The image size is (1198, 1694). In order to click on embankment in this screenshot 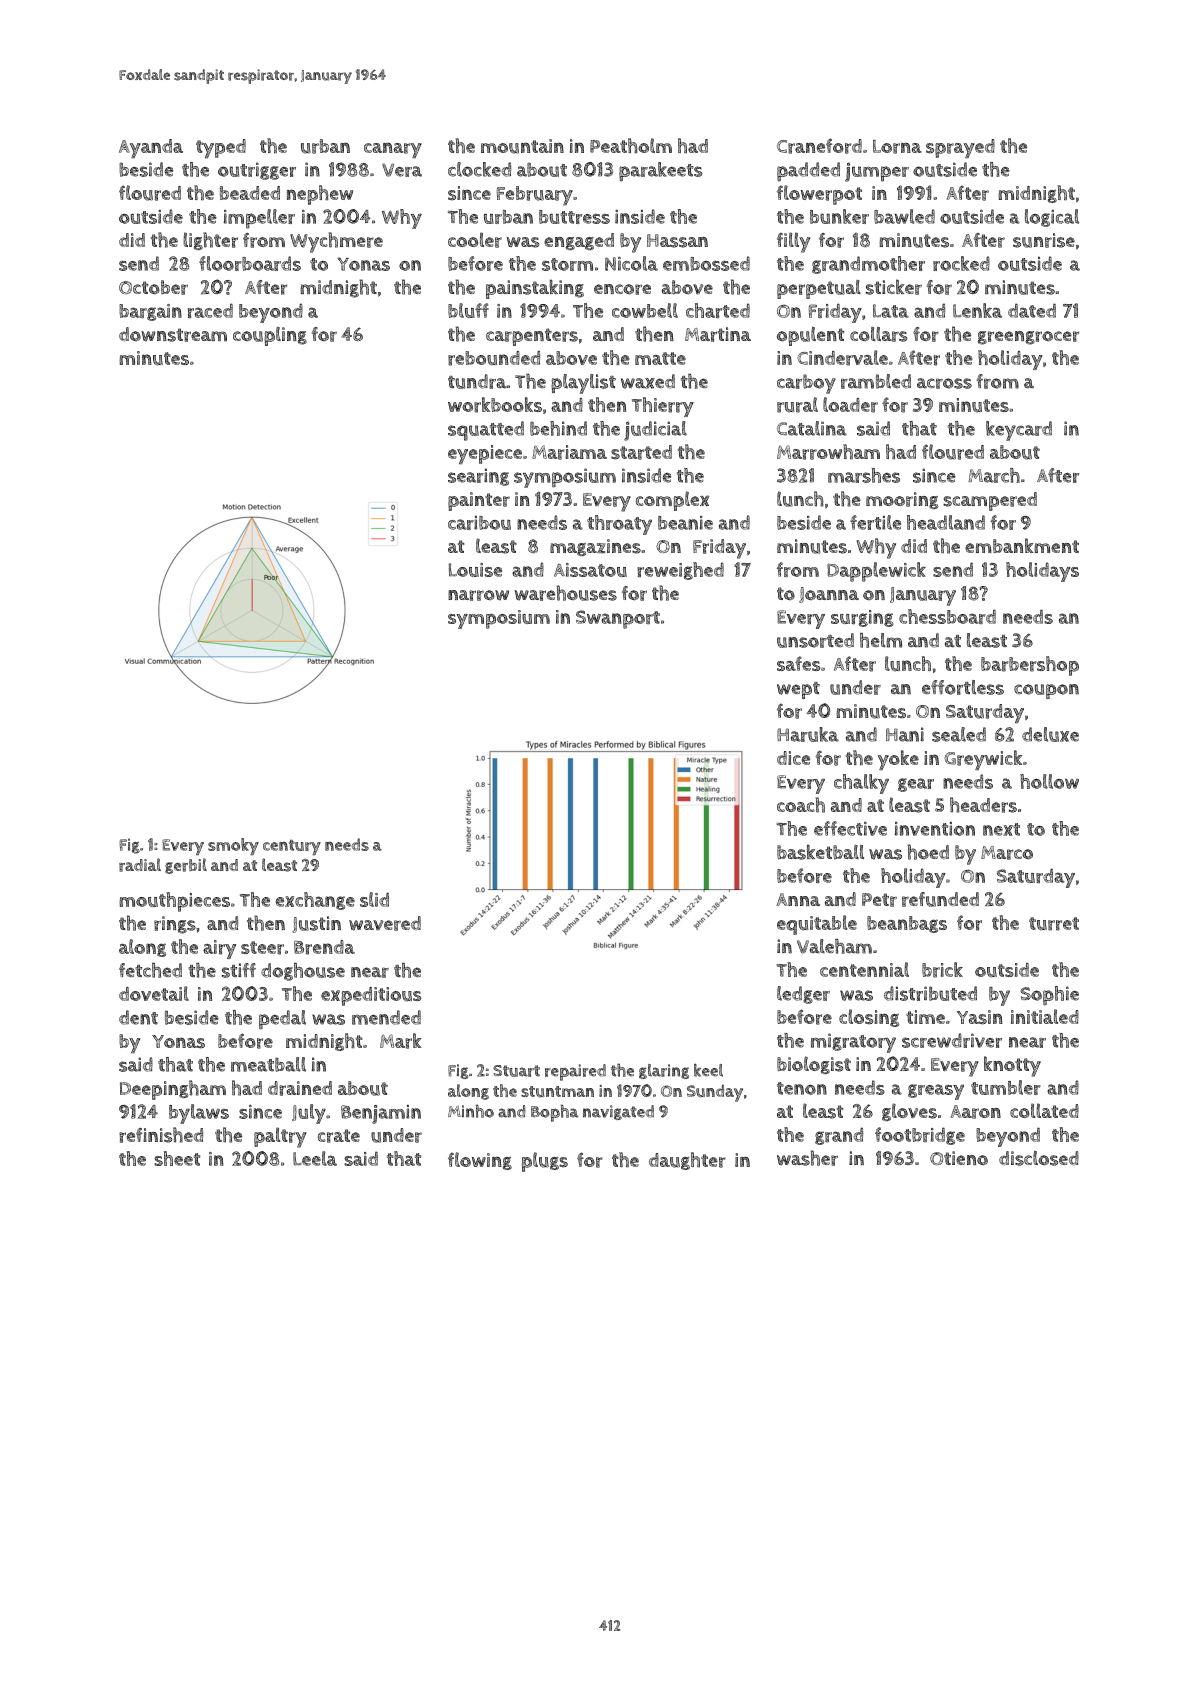, I will do `click(1022, 545)`.
